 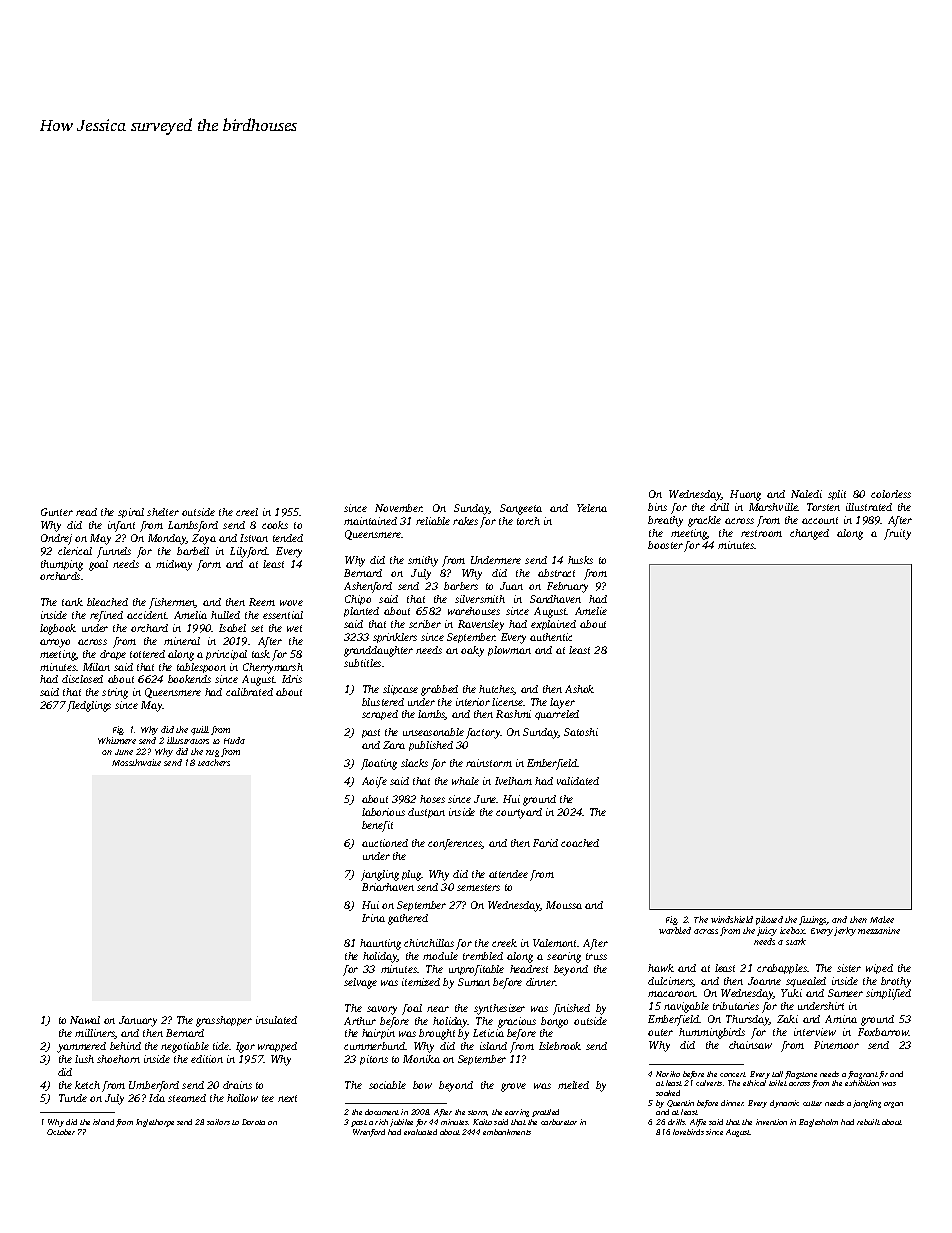 What do you see at coordinates (204, 539) in the page?
I see `Zoya` at bounding box center [204, 539].
